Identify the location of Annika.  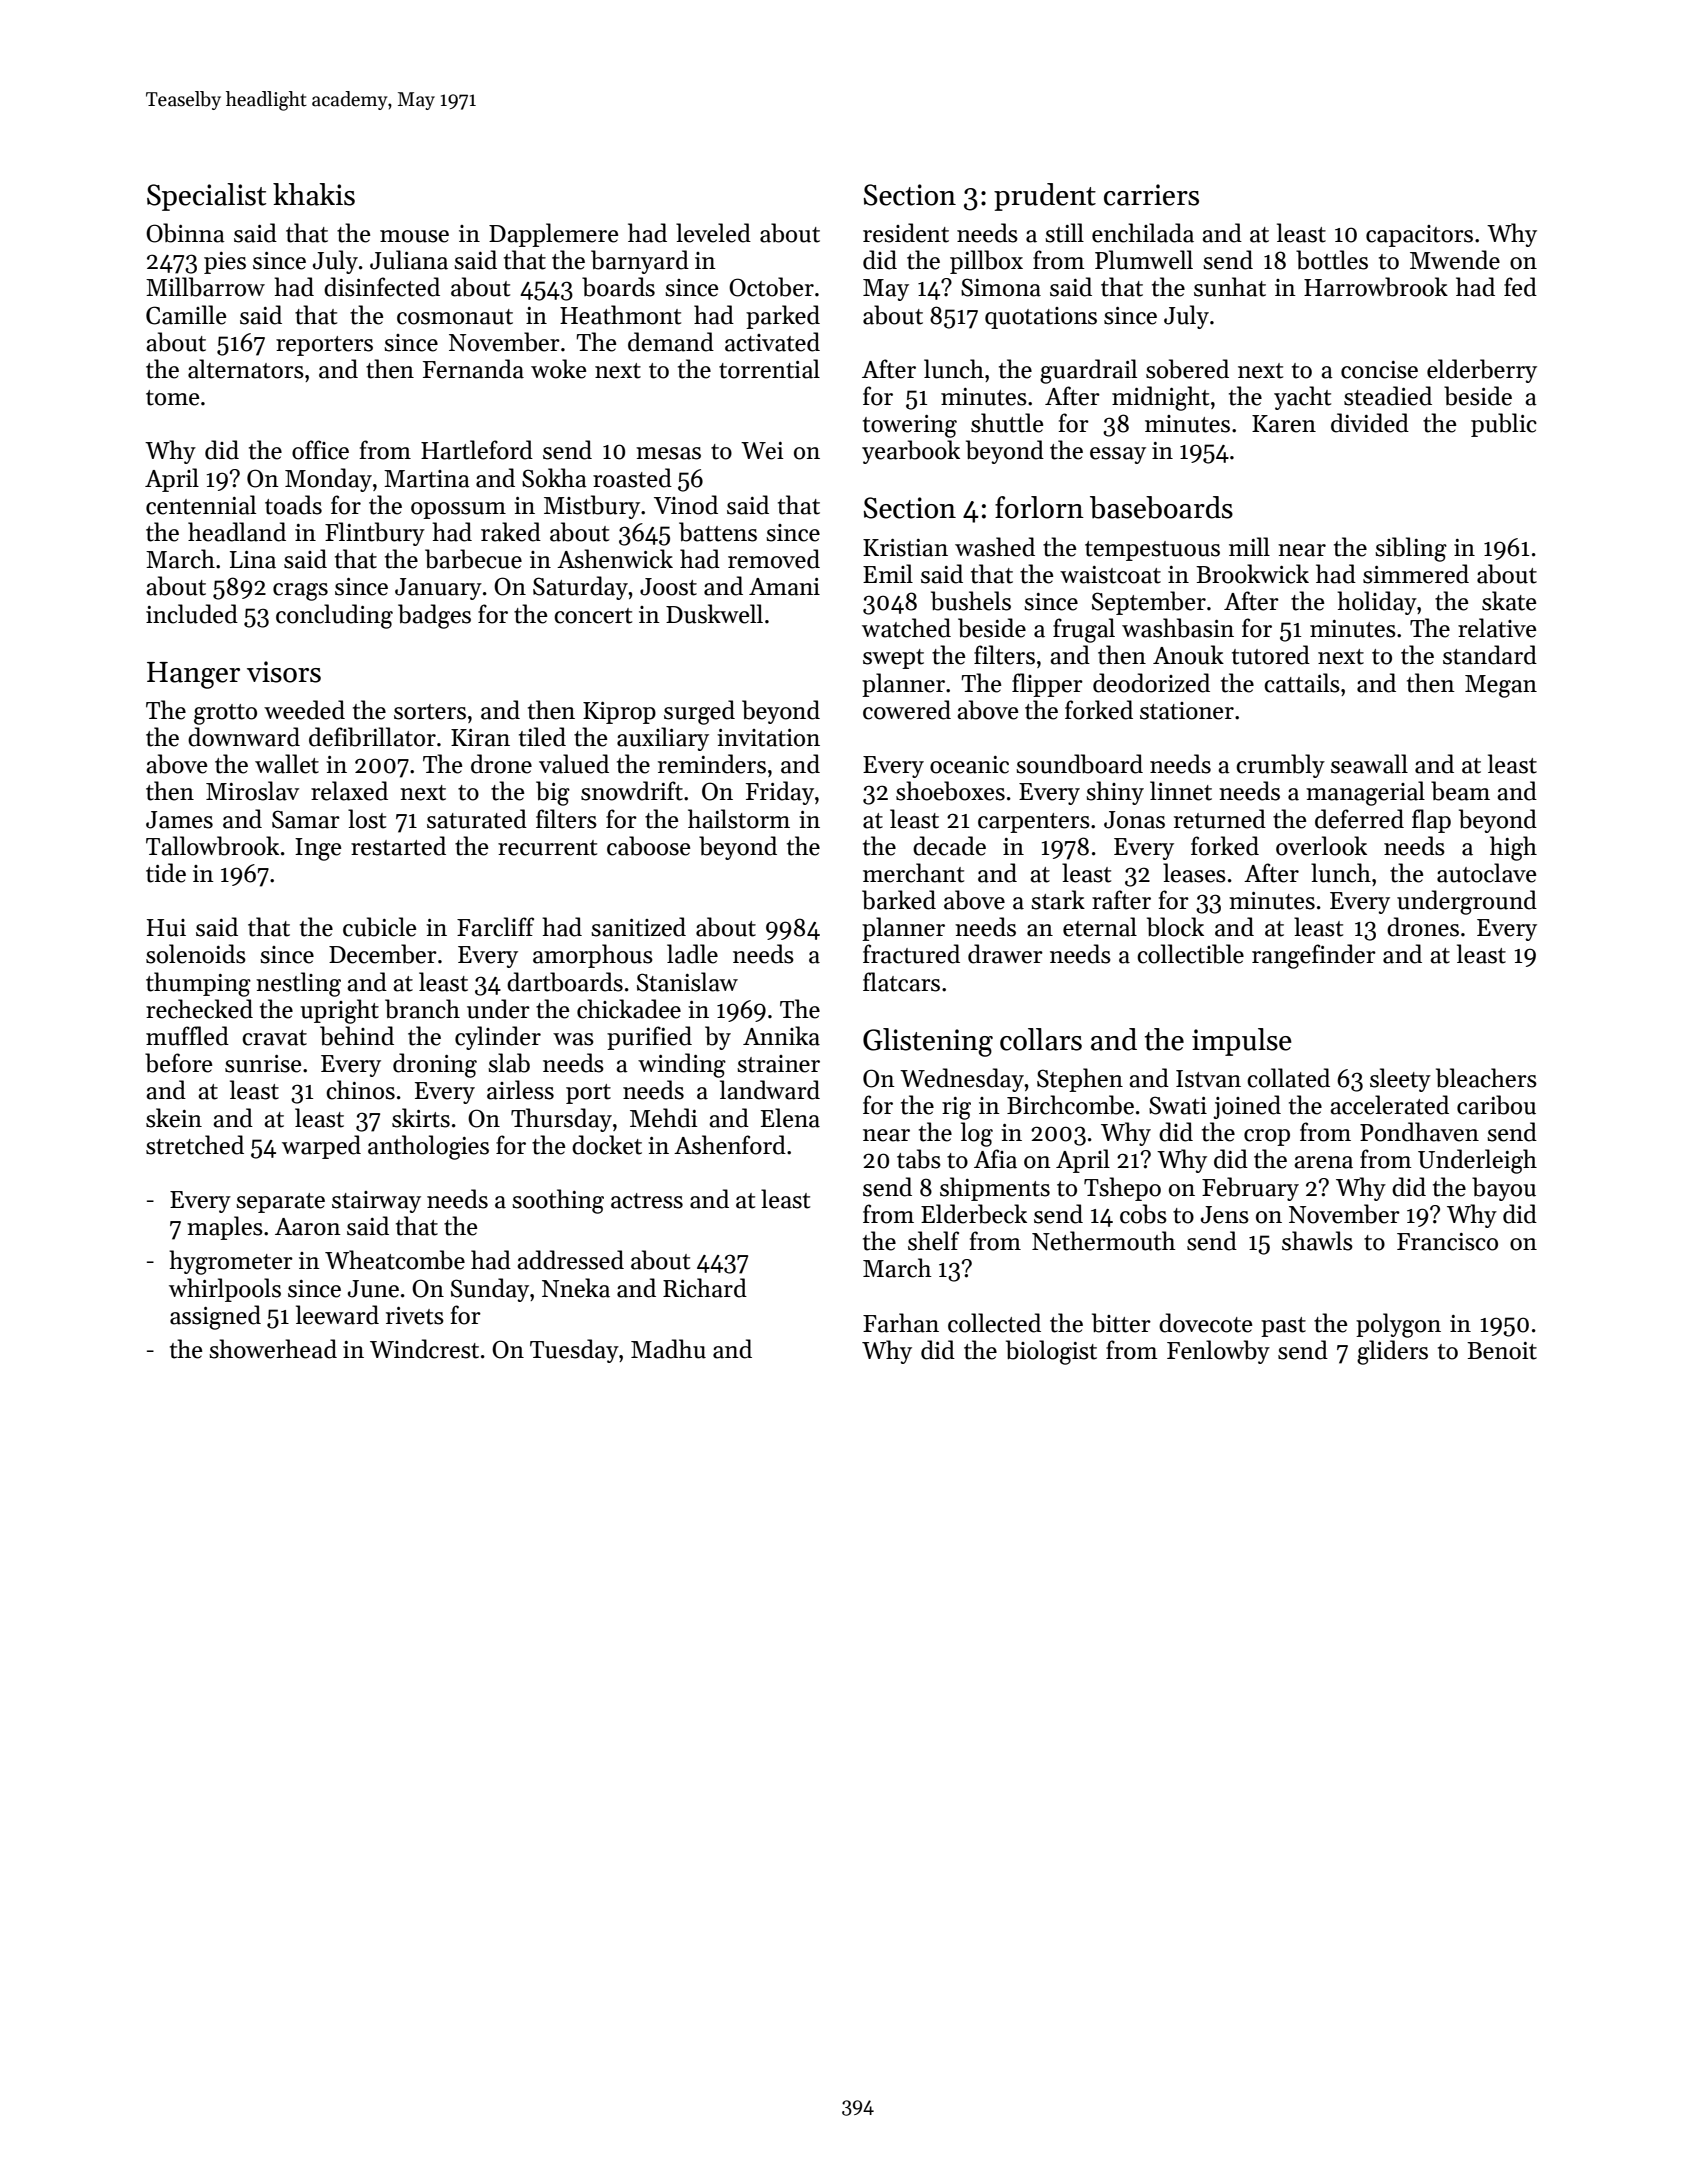
(781, 1036).
